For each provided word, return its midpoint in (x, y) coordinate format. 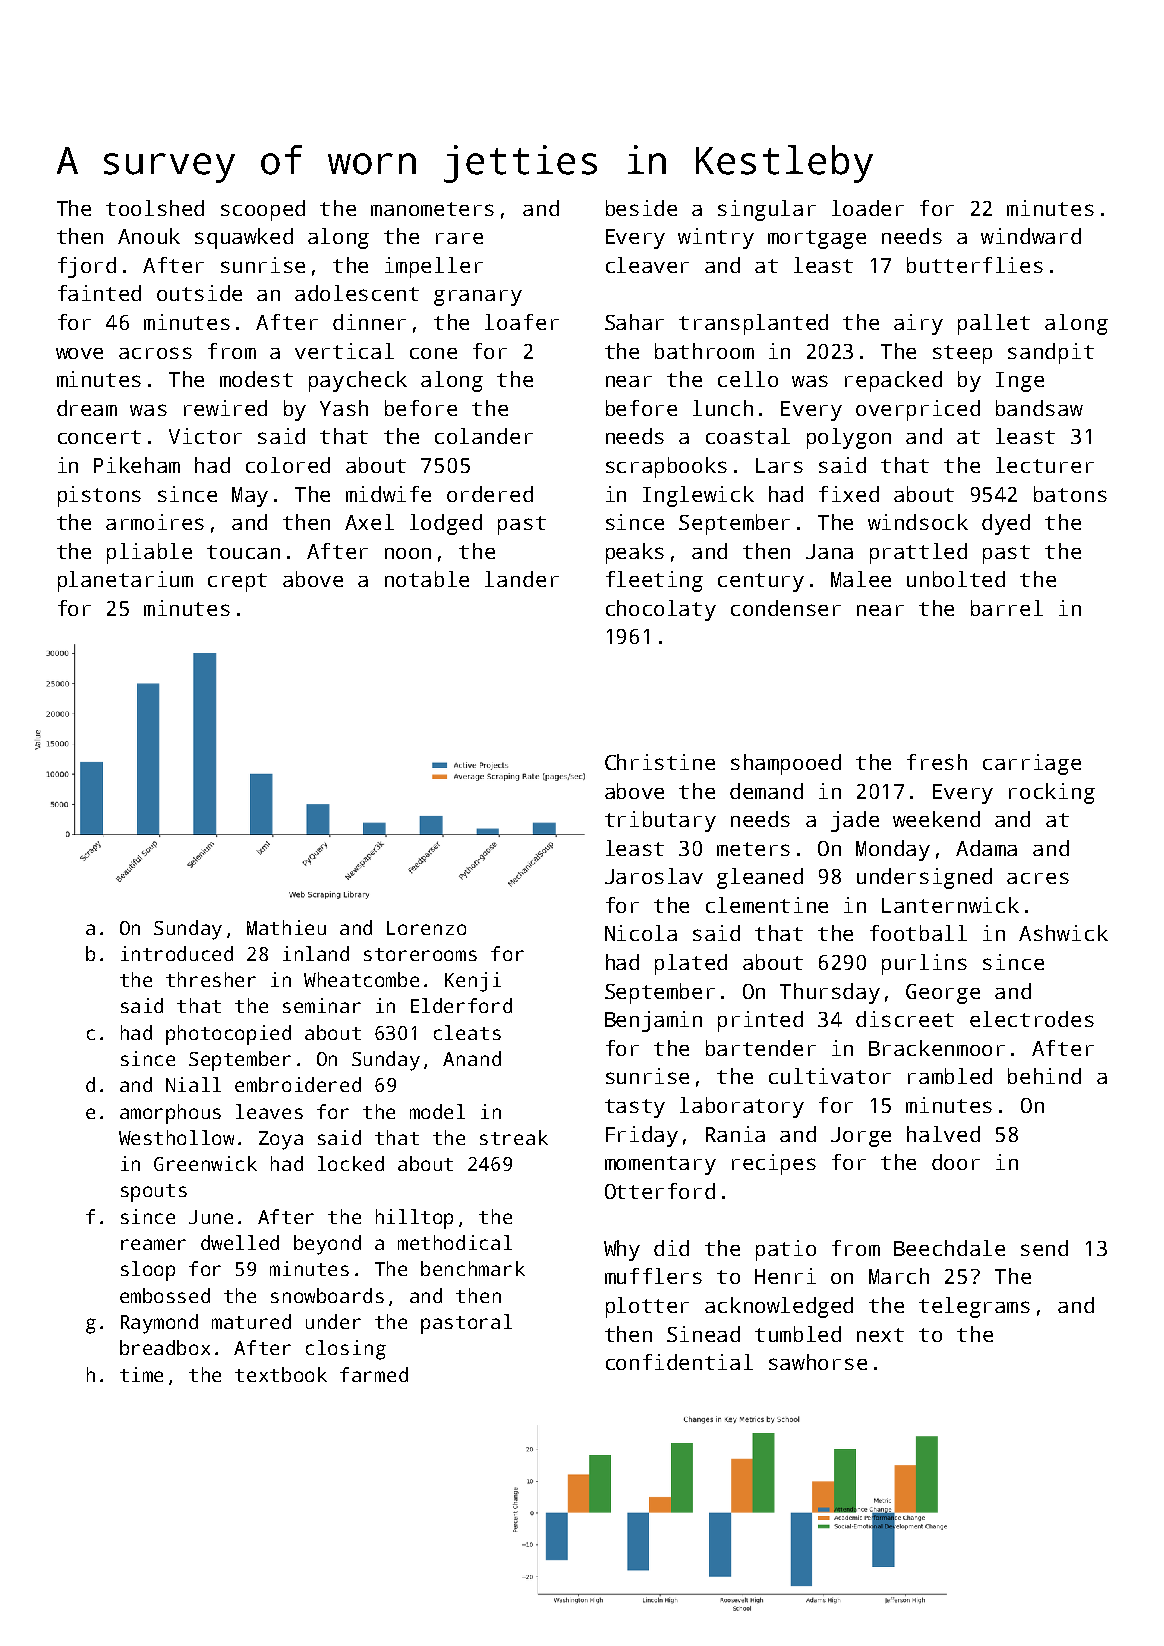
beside (641, 208)
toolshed (155, 208)
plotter (647, 1307)
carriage (1032, 764)
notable (427, 579)
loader (868, 208)
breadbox (165, 1347)
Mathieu (286, 927)
